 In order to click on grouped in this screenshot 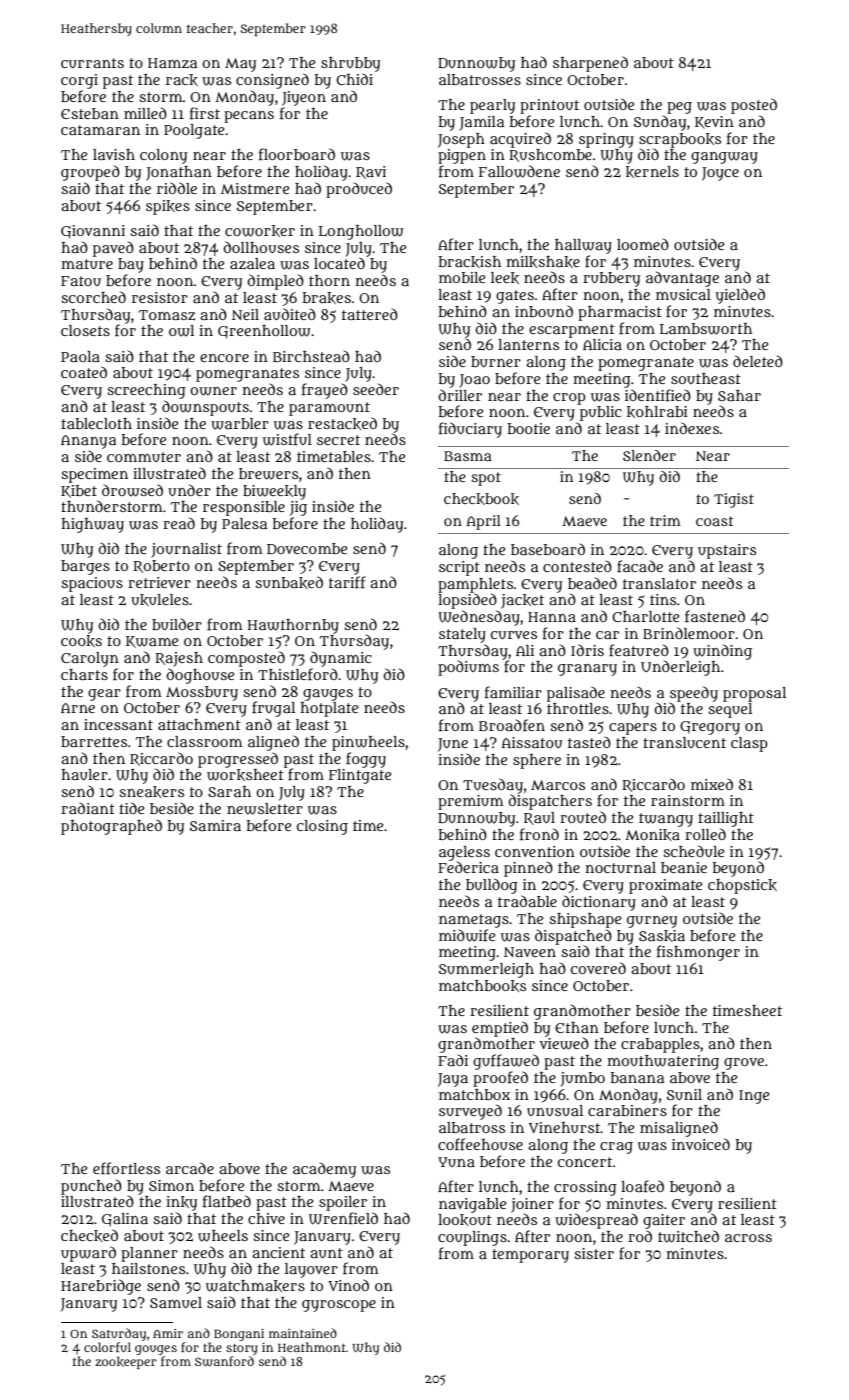, I will do `click(90, 173)`.
